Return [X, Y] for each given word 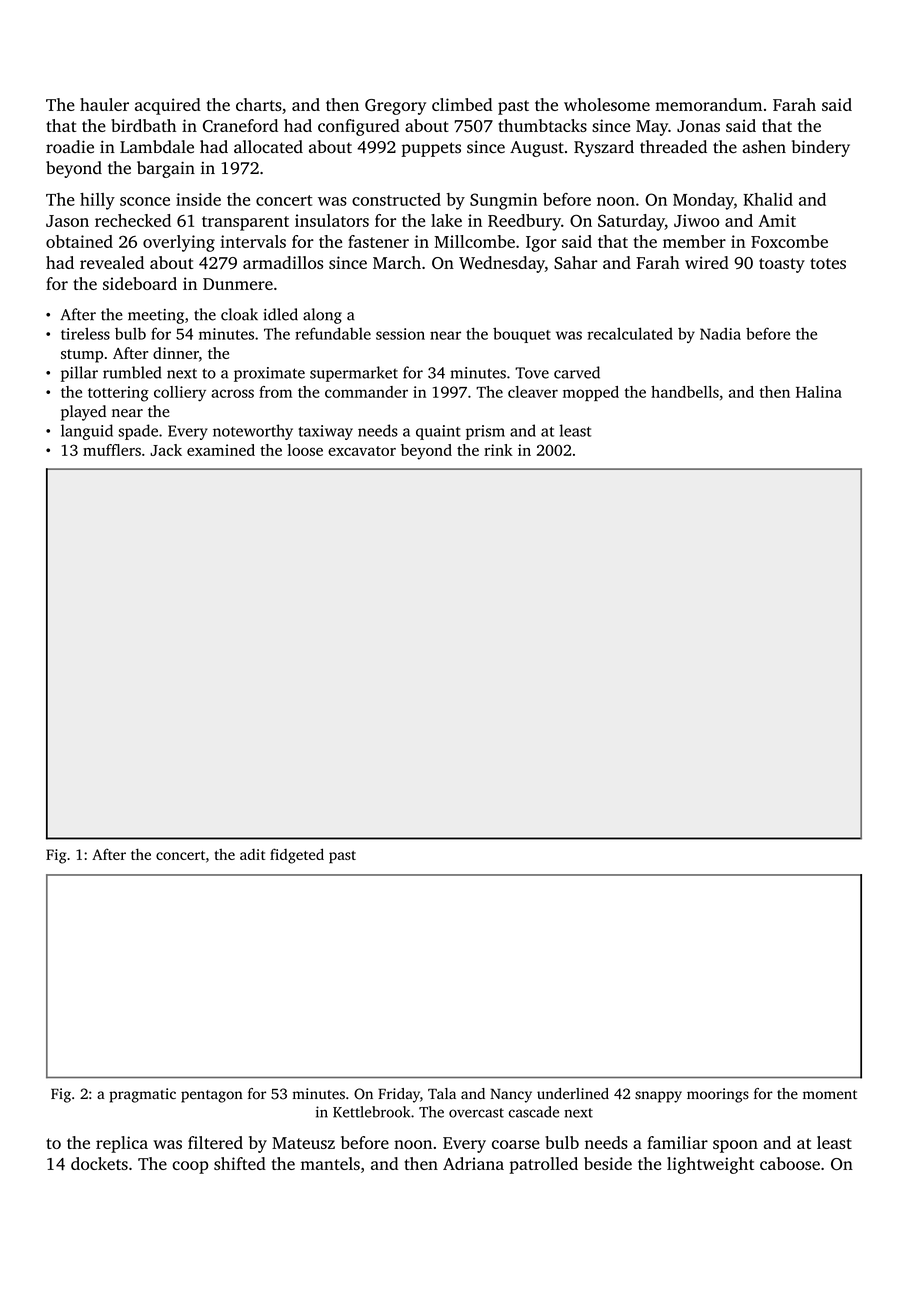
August [537, 149]
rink [498, 450]
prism [485, 432]
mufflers [112, 450]
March [397, 262]
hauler [104, 104]
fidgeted [297, 856]
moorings [718, 1095]
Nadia [720, 333]
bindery [821, 148]
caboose [790, 1163]
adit [252, 854]
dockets [99, 1163]
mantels [330, 1163]
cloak [239, 314]
